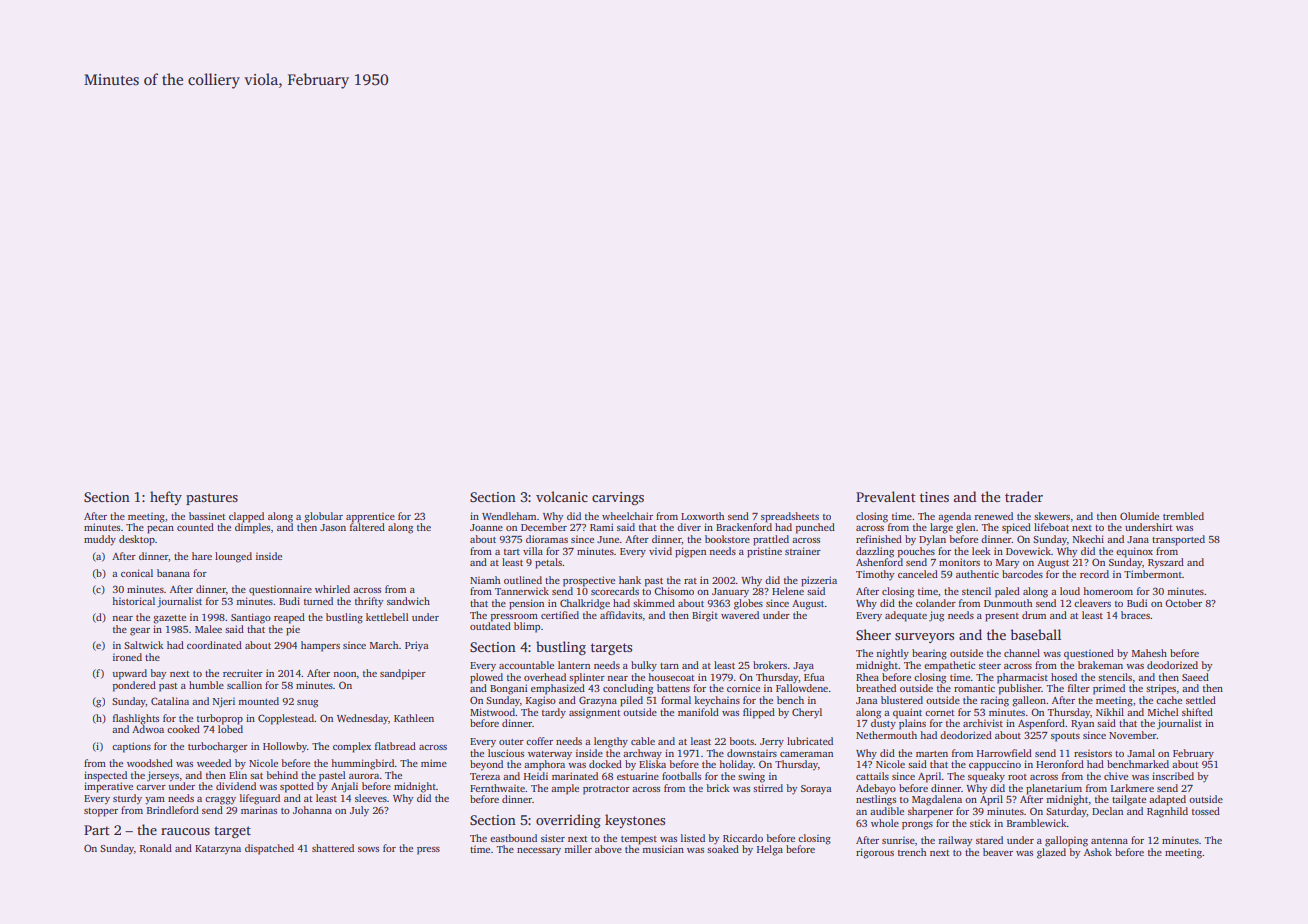 The width and height of the page is (1308, 924). What do you see at coordinates (136, 719) in the page?
I see `flashlights` at bounding box center [136, 719].
